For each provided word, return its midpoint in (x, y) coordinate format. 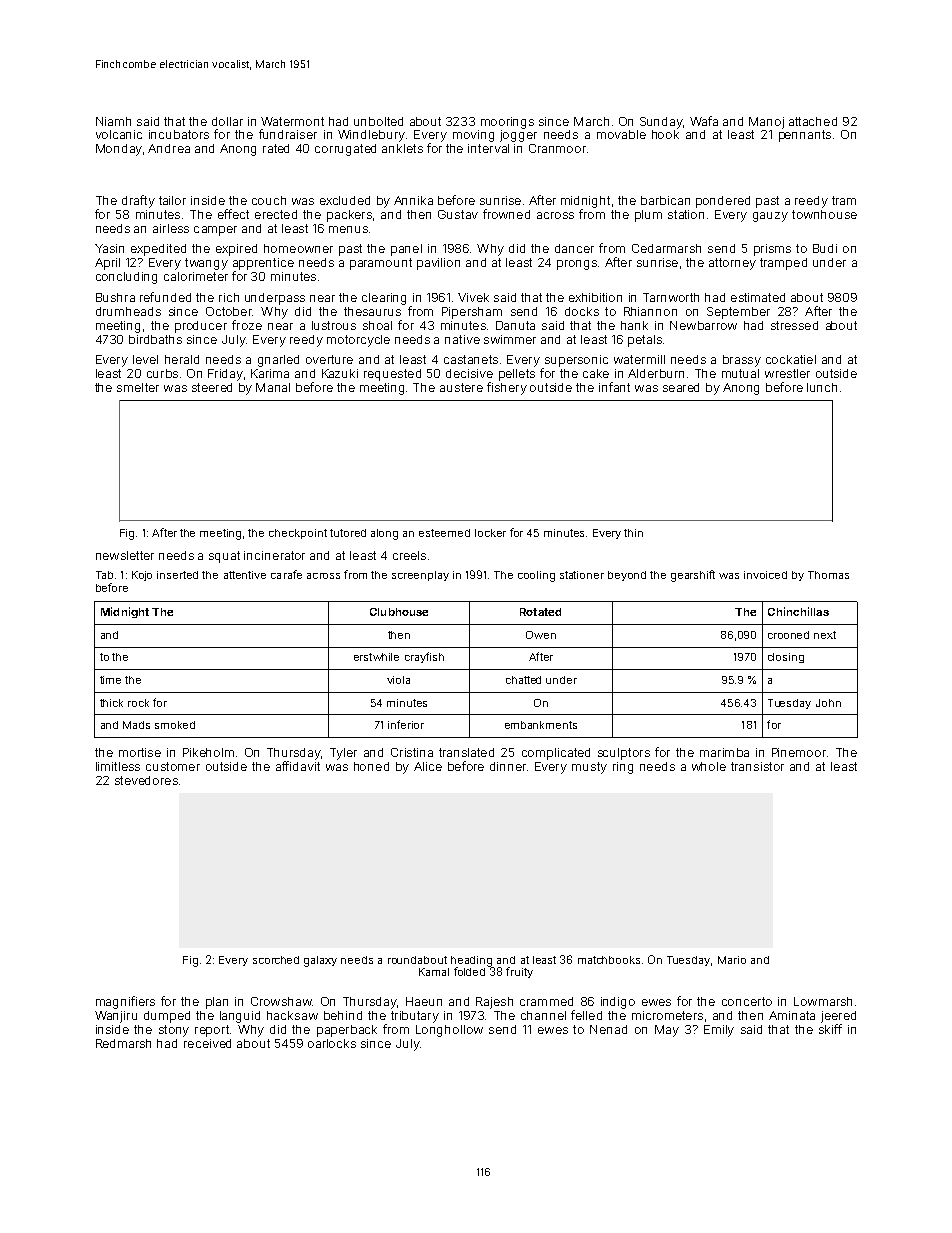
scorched (276, 960)
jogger (518, 136)
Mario (732, 960)
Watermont (292, 121)
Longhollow (449, 1031)
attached (813, 121)
